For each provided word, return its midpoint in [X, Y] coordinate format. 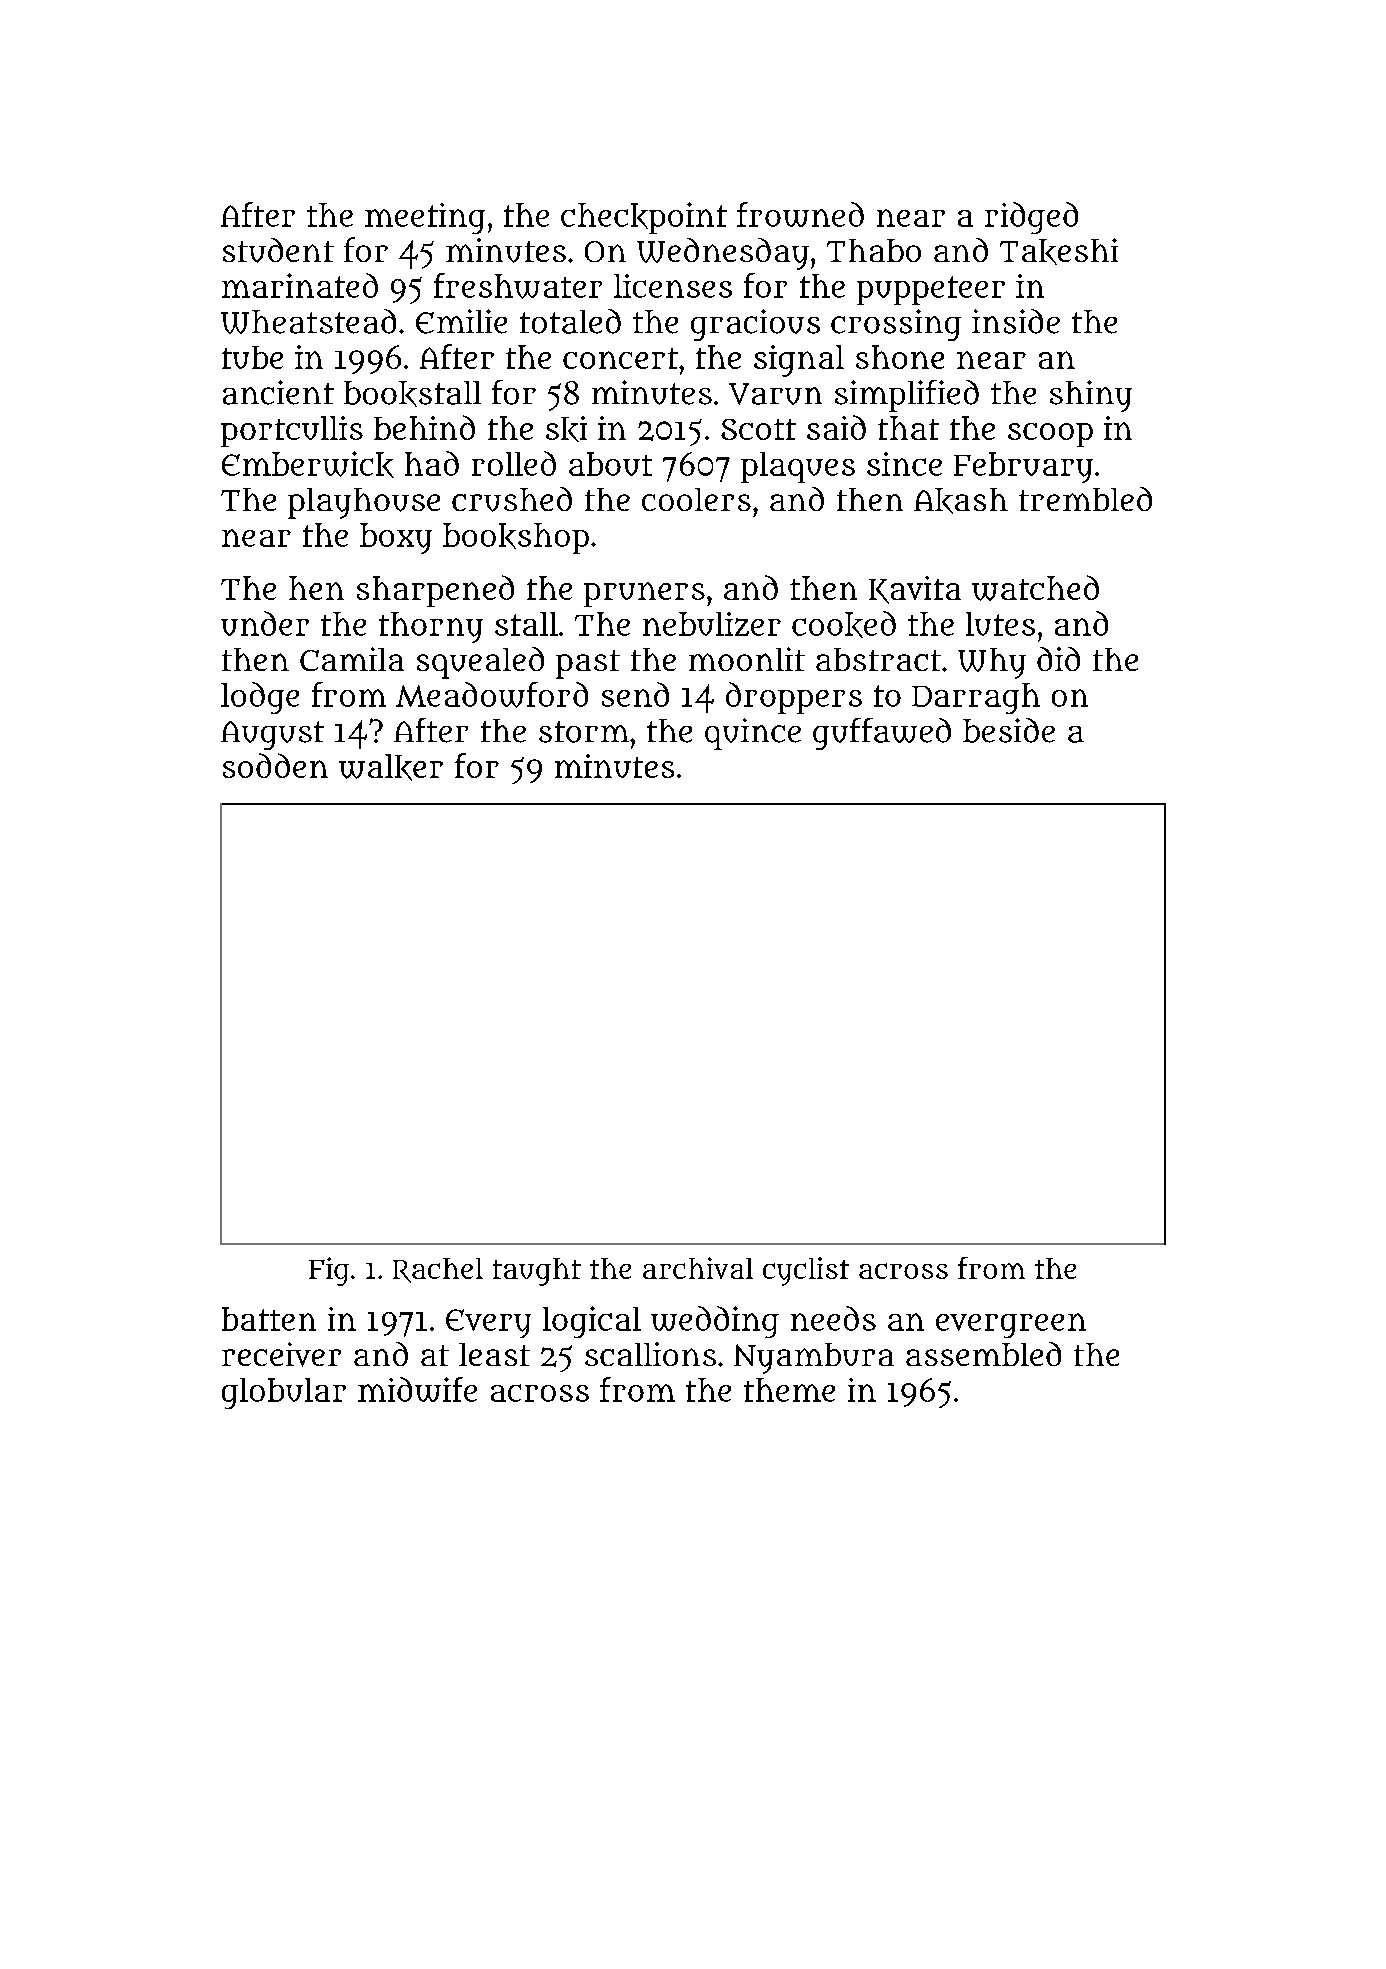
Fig [329, 1271]
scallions [650, 1354]
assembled [983, 1354]
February [1023, 467]
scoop [1050, 435]
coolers [696, 499]
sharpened [435, 591]
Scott [758, 429]
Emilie [461, 321]
